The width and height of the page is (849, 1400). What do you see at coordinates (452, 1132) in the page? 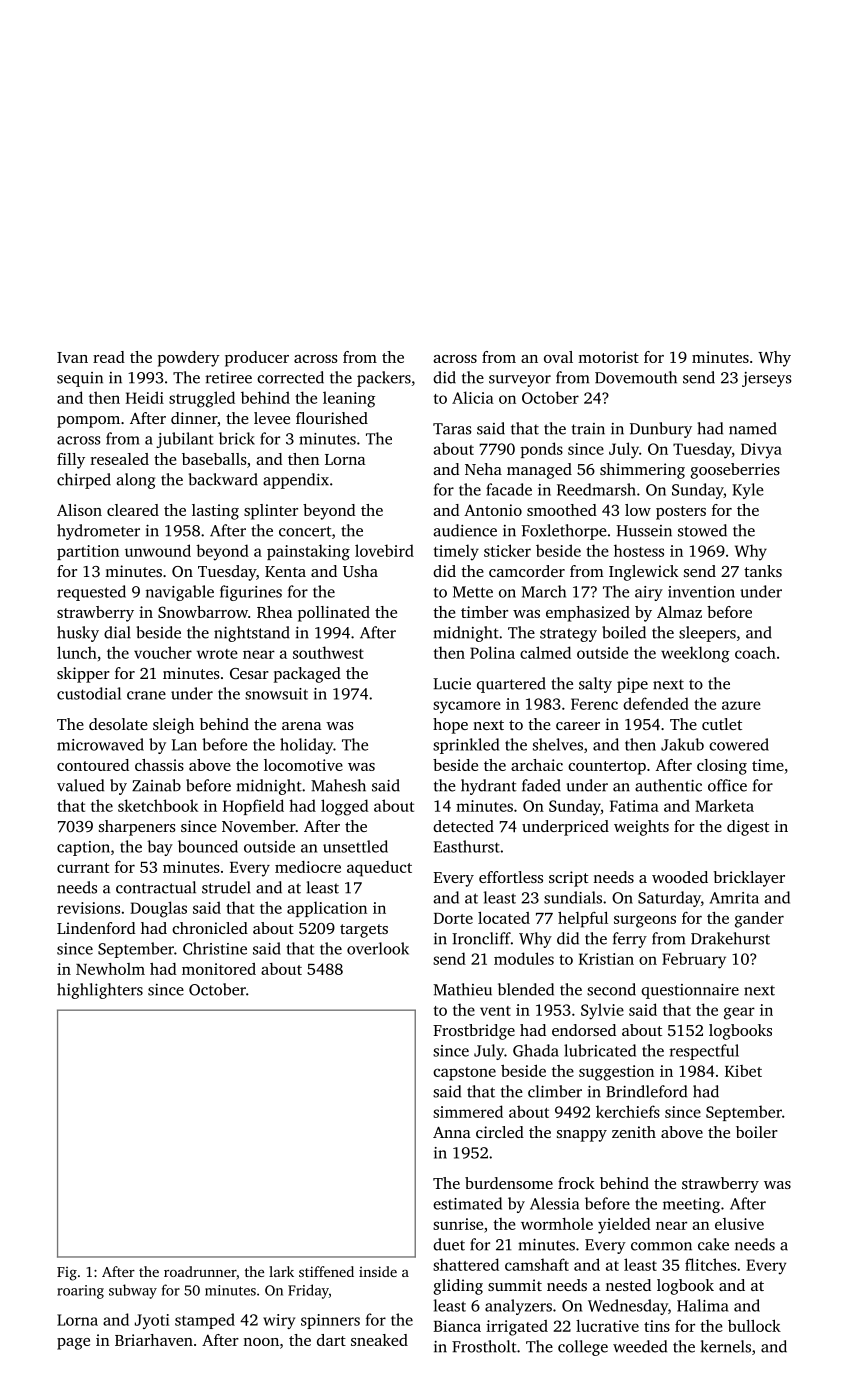
I see `Anna` at bounding box center [452, 1132].
